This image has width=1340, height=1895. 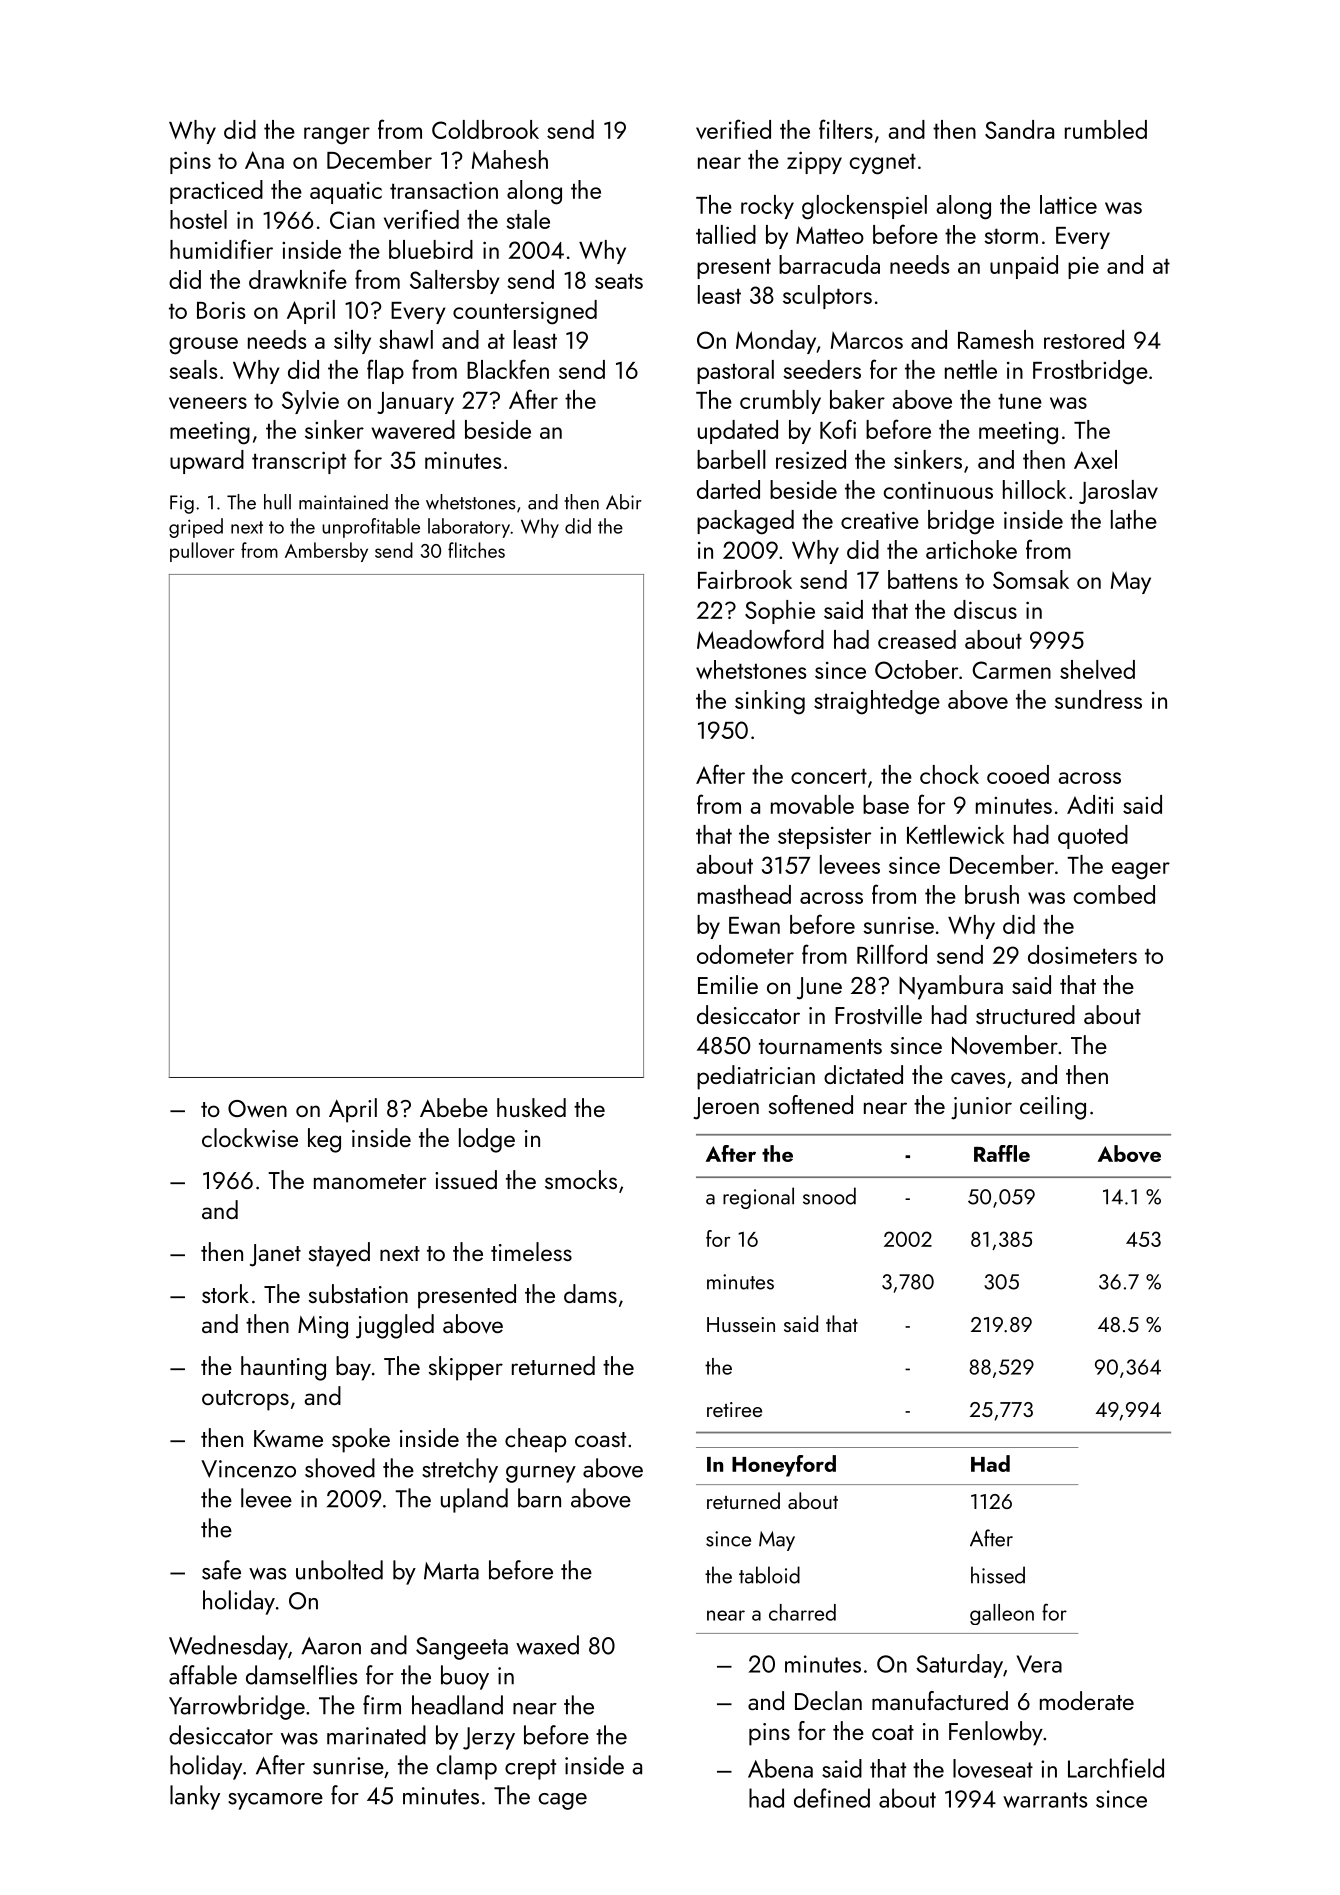 What do you see at coordinates (547, 1645) in the image?
I see `waxed` at bounding box center [547, 1645].
